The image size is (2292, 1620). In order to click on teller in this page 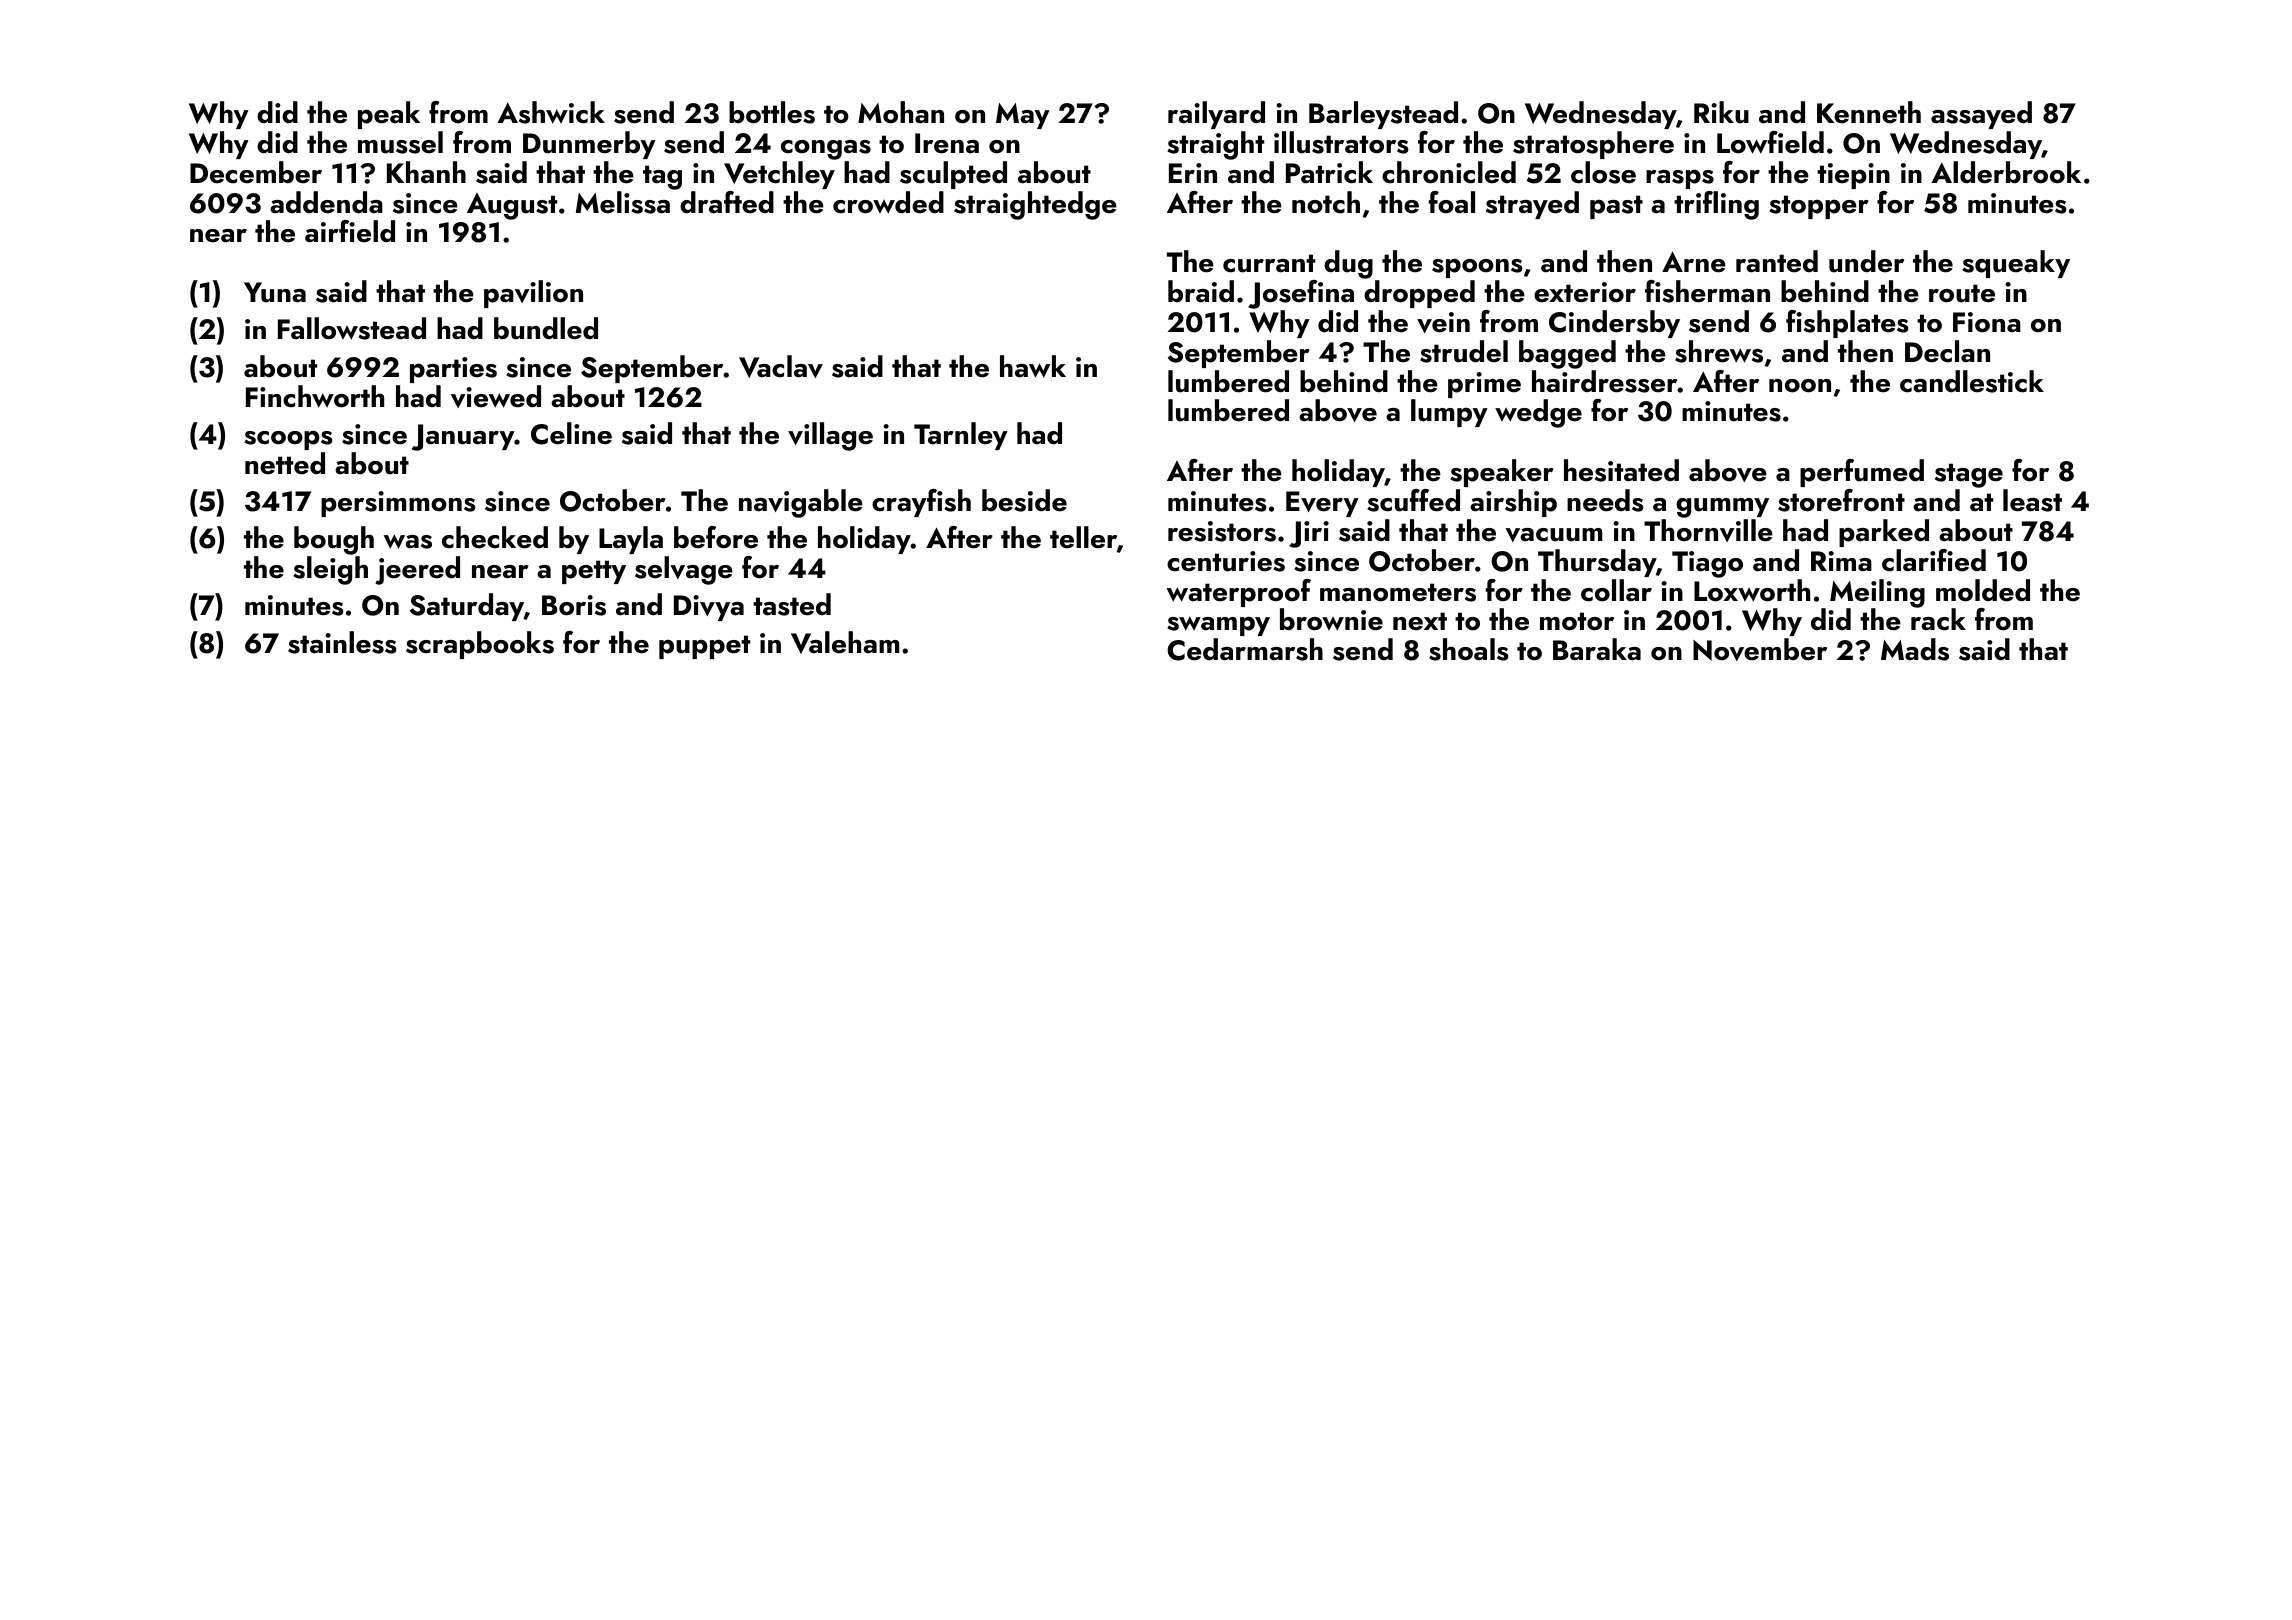, I will do `click(1083, 537)`.
